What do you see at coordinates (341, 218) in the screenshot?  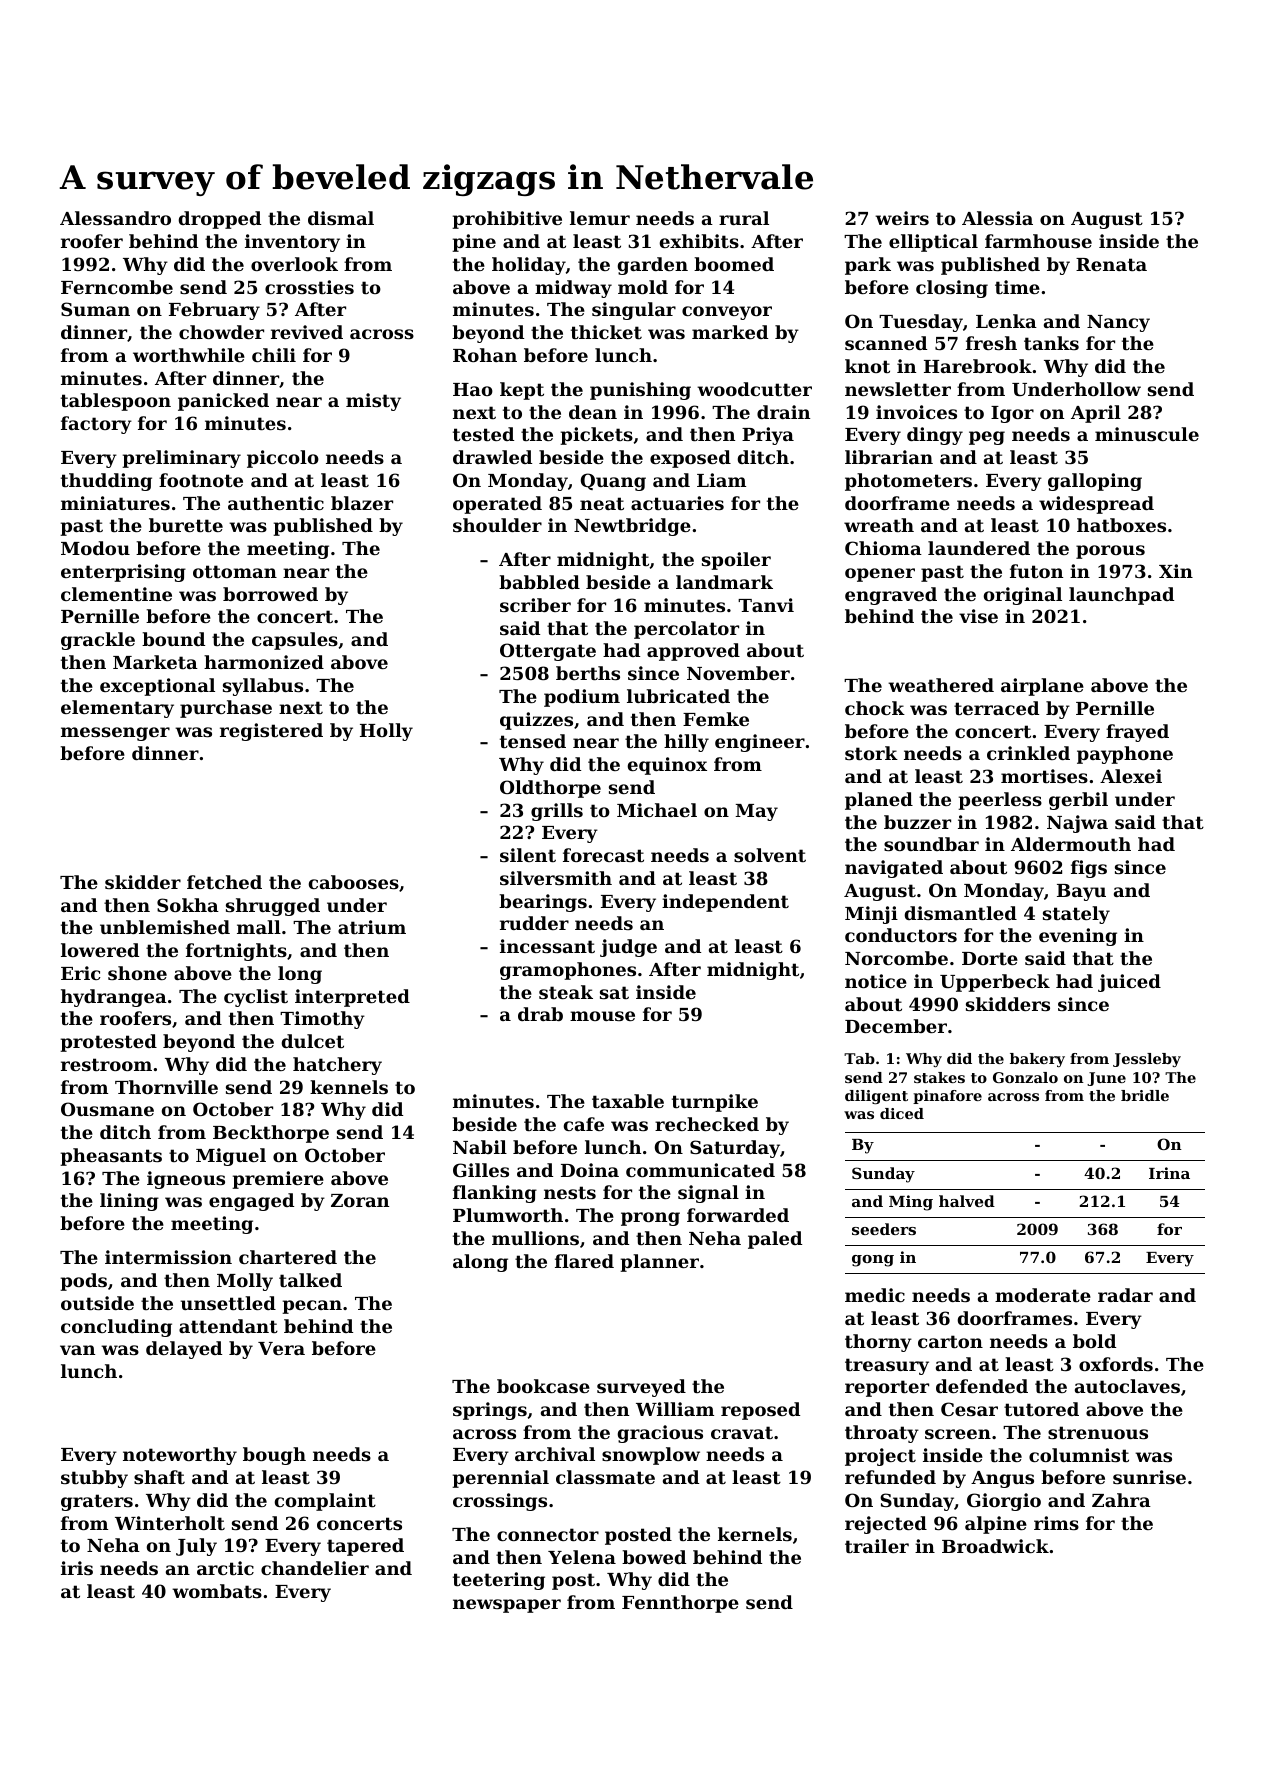 I see `dismal` at bounding box center [341, 218].
